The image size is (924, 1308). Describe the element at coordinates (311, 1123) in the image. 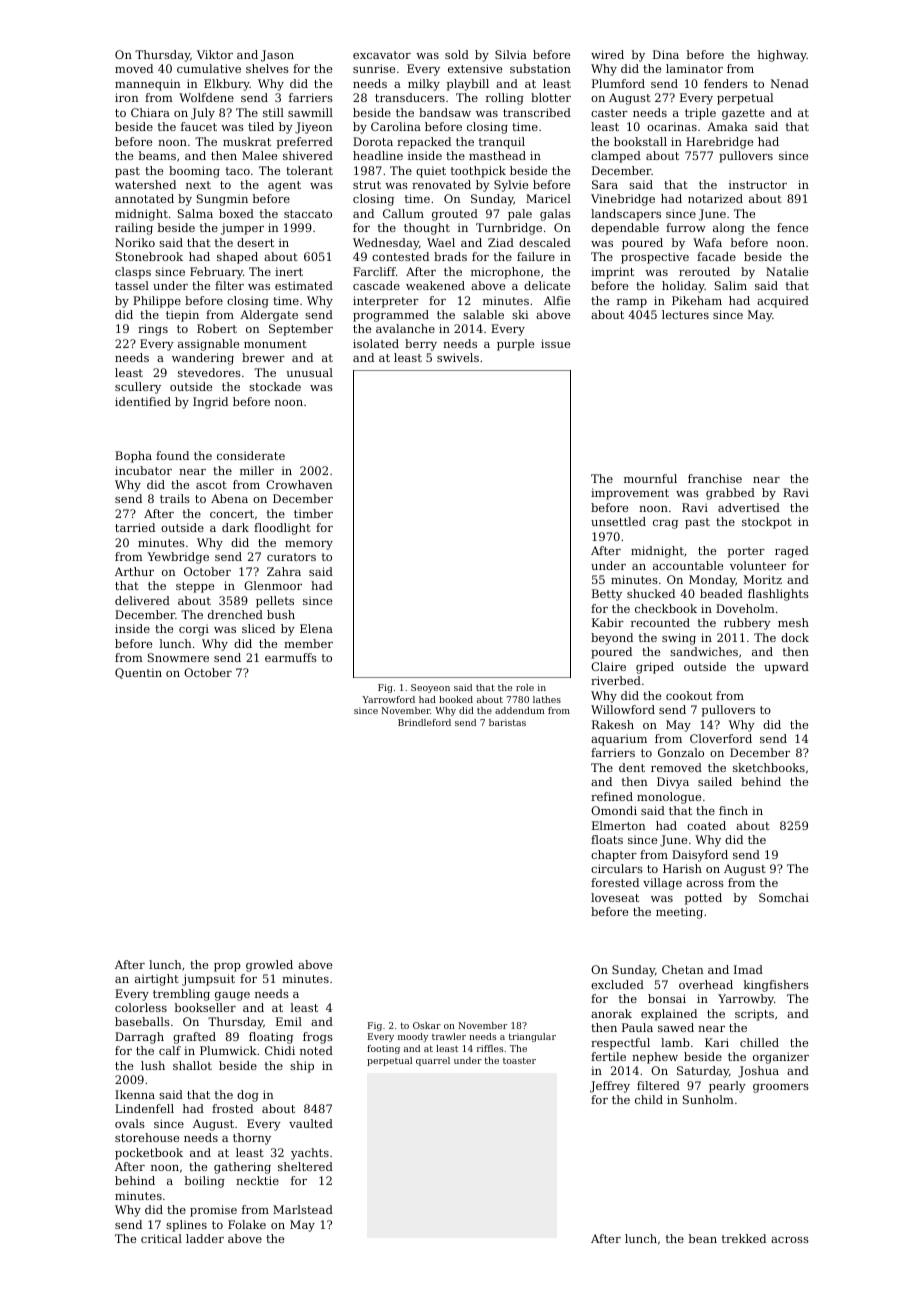

I see `vaulted` at that location.
